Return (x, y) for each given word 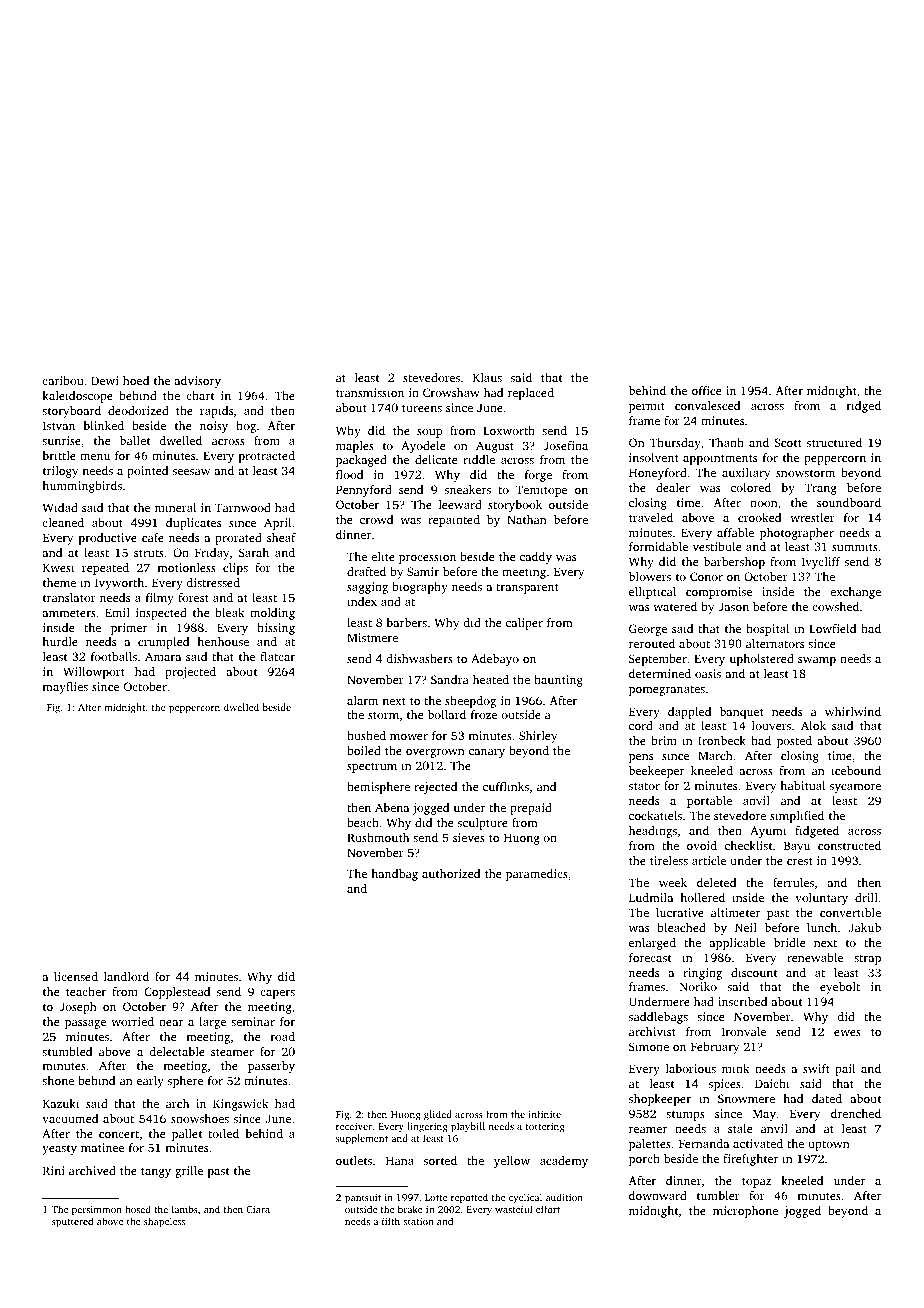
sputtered (72, 1222)
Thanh (726, 442)
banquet (742, 713)
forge (538, 476)
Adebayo (495, 660)
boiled (364, 750)
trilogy (60, 472)
